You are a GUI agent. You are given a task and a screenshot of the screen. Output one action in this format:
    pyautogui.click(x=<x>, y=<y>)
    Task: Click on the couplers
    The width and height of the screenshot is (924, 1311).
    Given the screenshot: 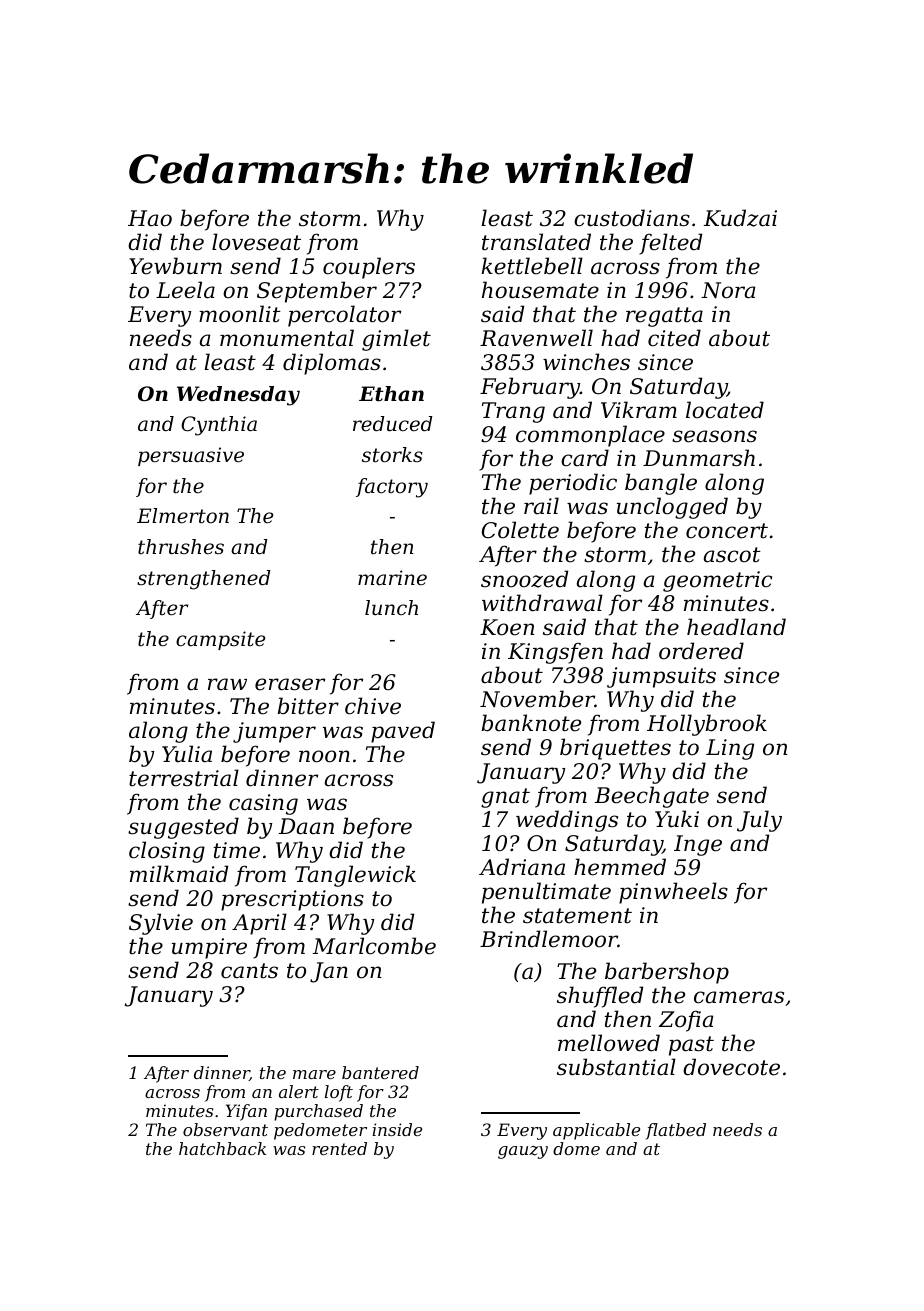 What is the action you would take?
    pyautogui.click(x=369, y=268)
